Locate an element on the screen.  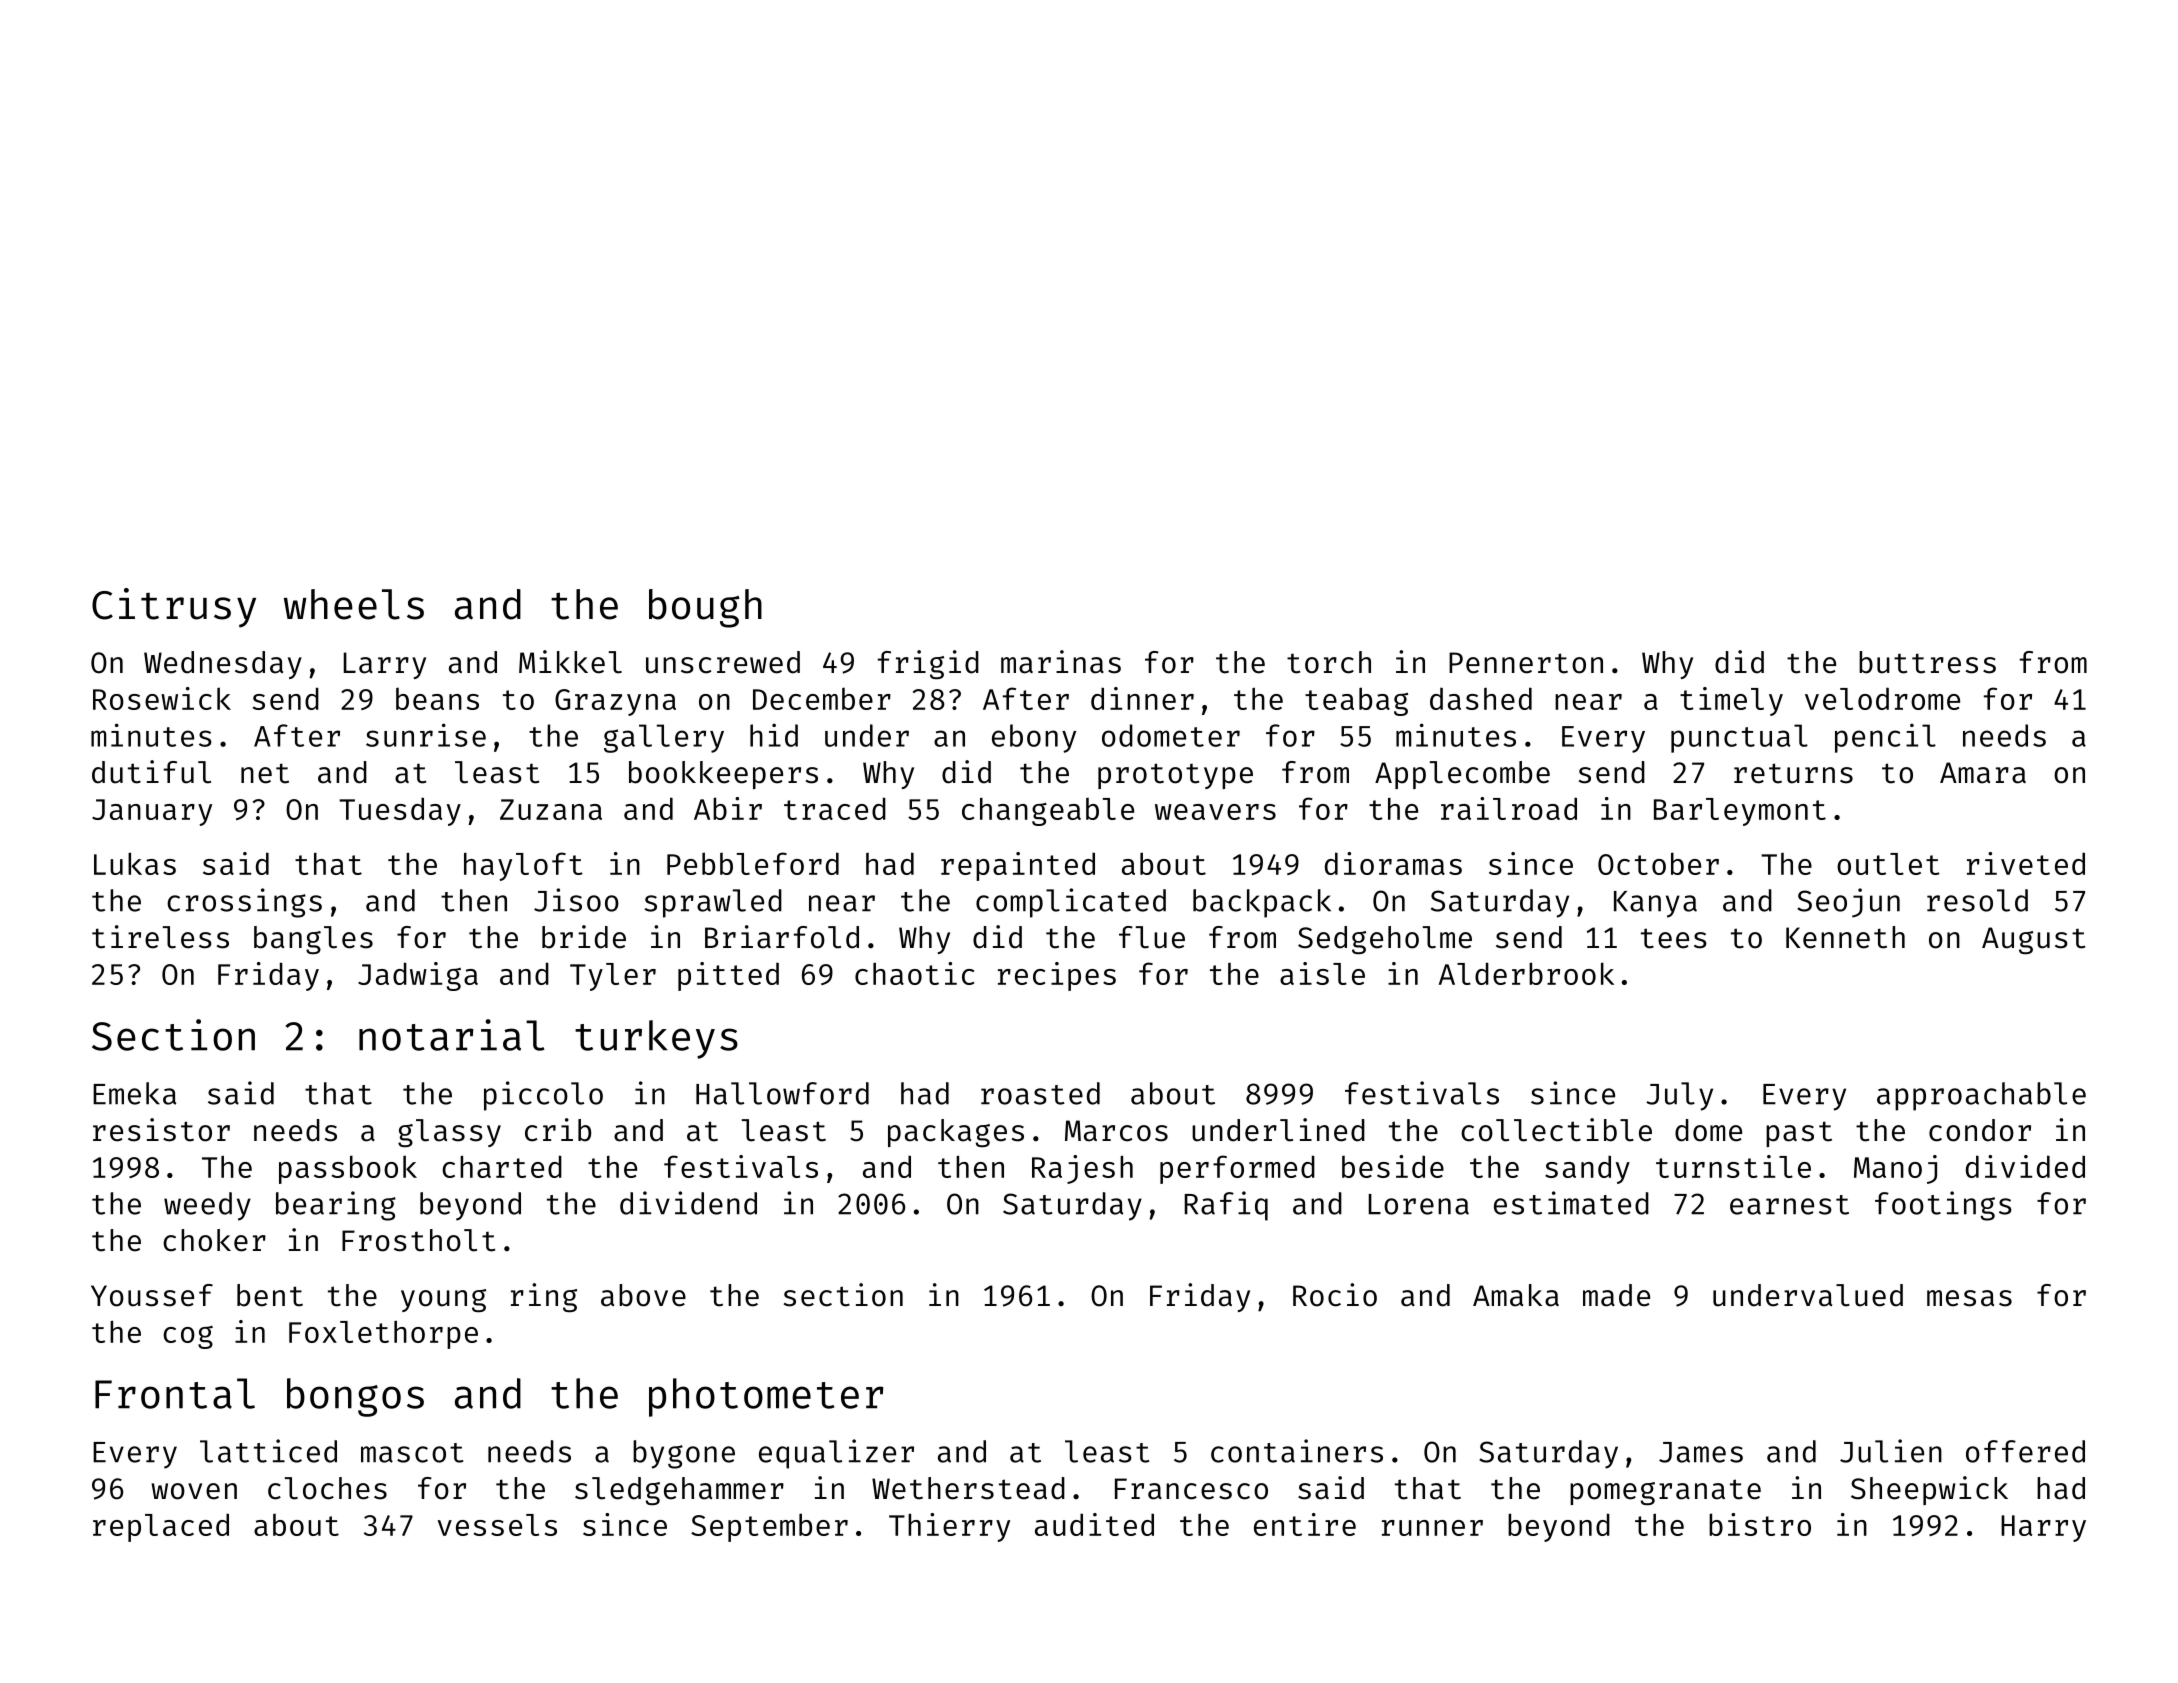
replaced is located at coordinates (161, 1527).
